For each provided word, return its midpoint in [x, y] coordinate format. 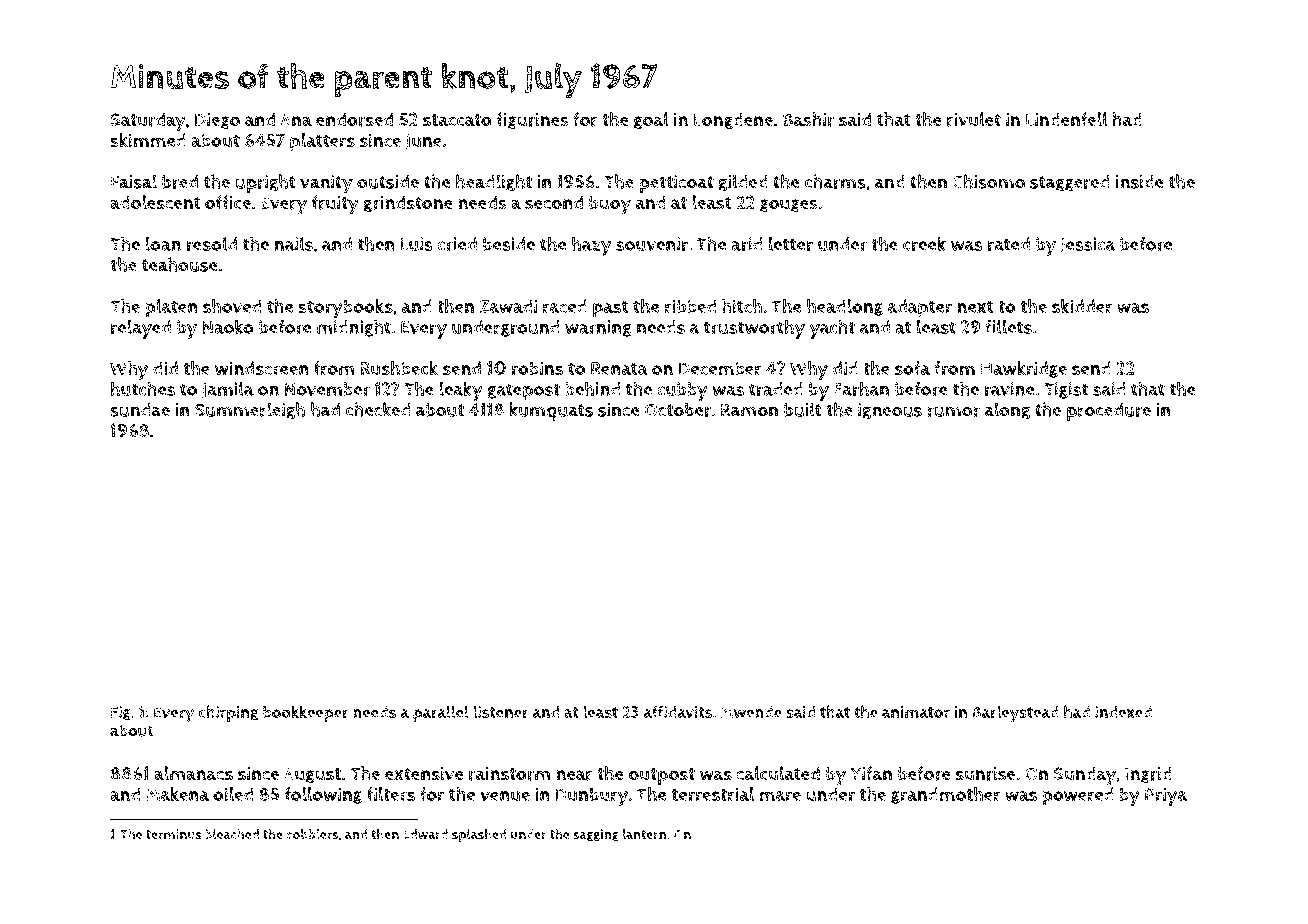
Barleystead [1015, 714]
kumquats [551, 411]
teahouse [180, 264]
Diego [217, 121]
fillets [1008, 326]
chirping [228, 713]
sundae [140, 410]
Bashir [808, 119]
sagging [596, 835]
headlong [845, 307]
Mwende [751, 712]
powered [1078, 796]
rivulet [974, 119]
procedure [1109, 412]
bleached [232, 834]
